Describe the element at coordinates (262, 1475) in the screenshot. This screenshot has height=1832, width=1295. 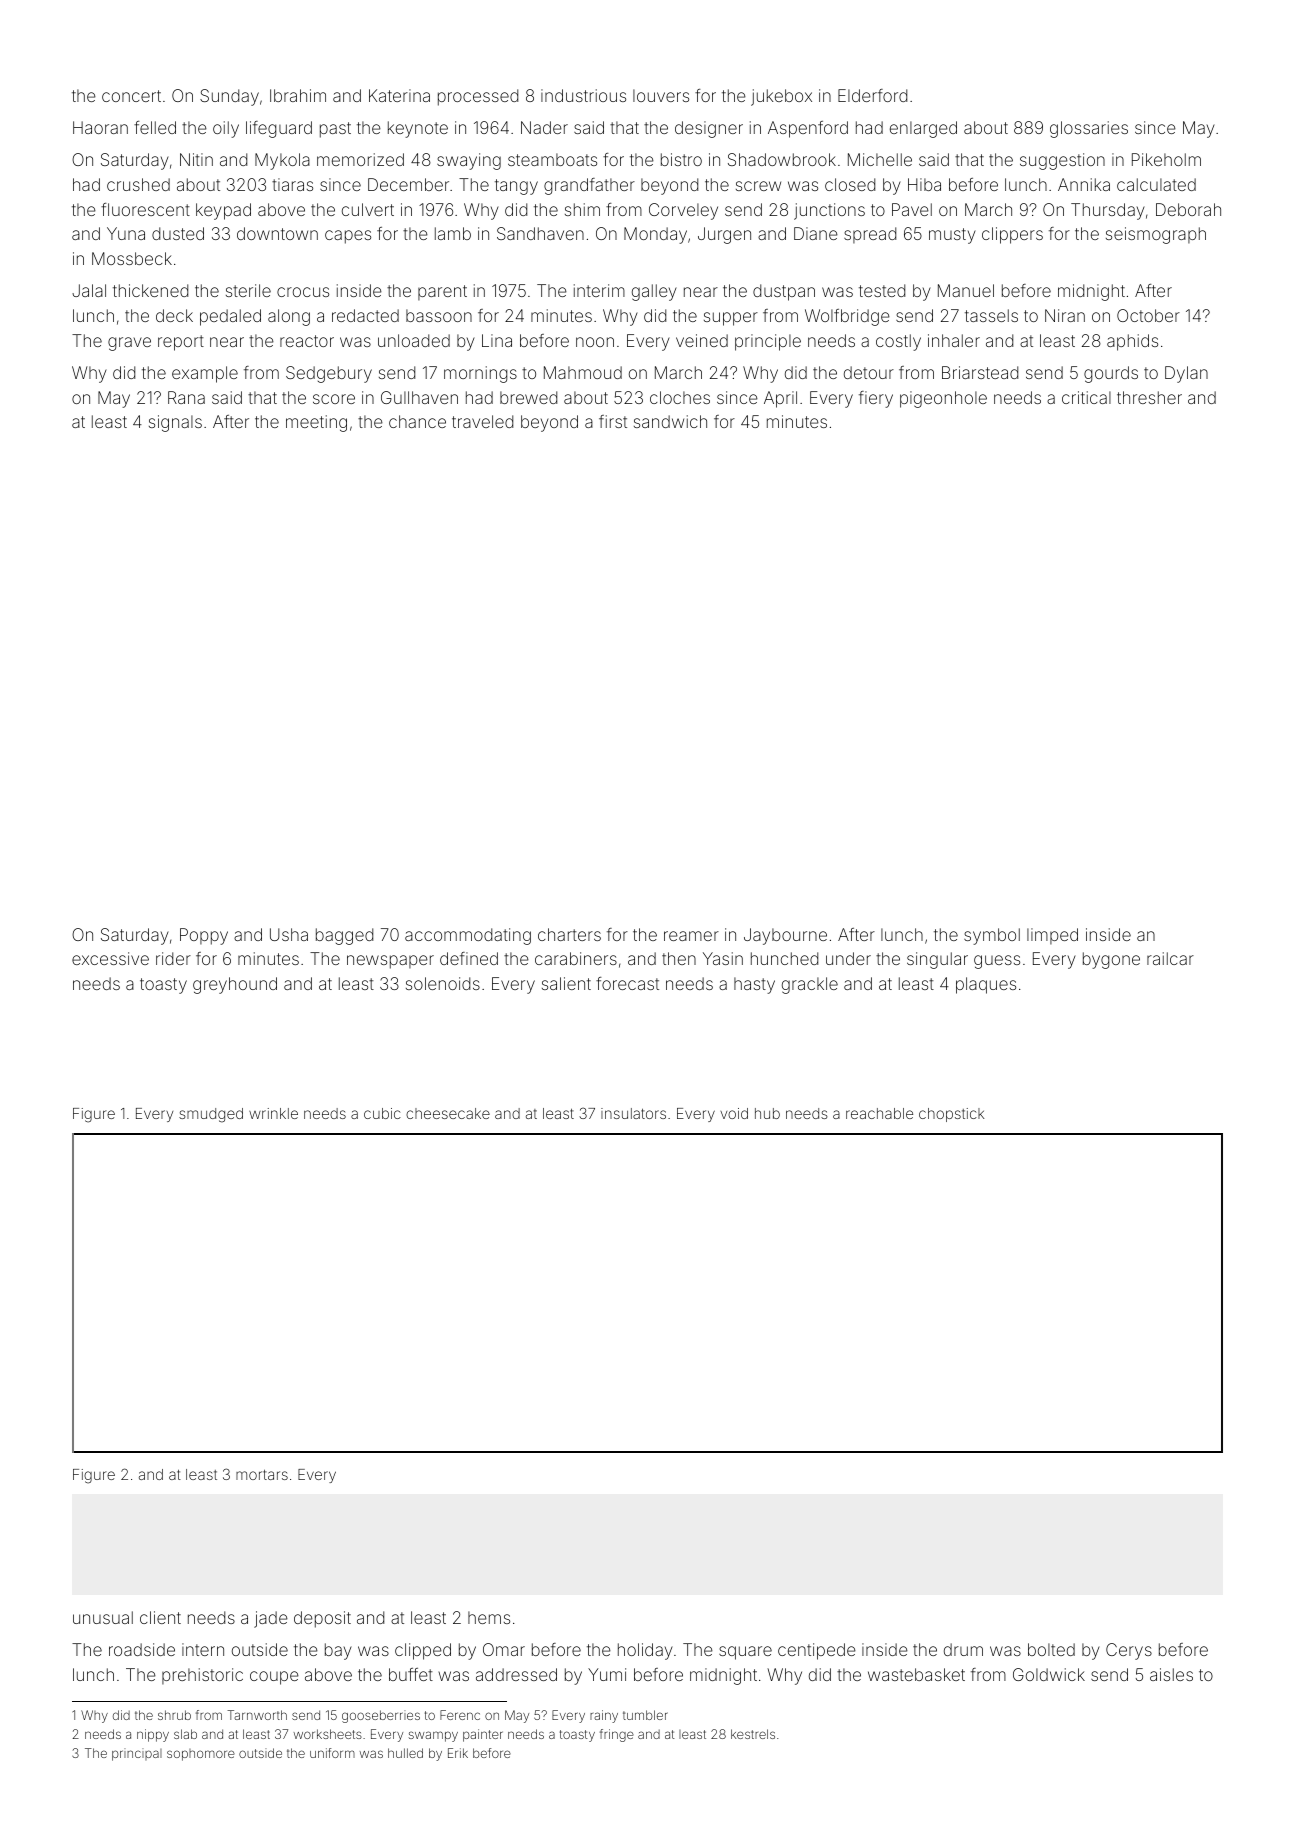
I see `mortars` at that location.
